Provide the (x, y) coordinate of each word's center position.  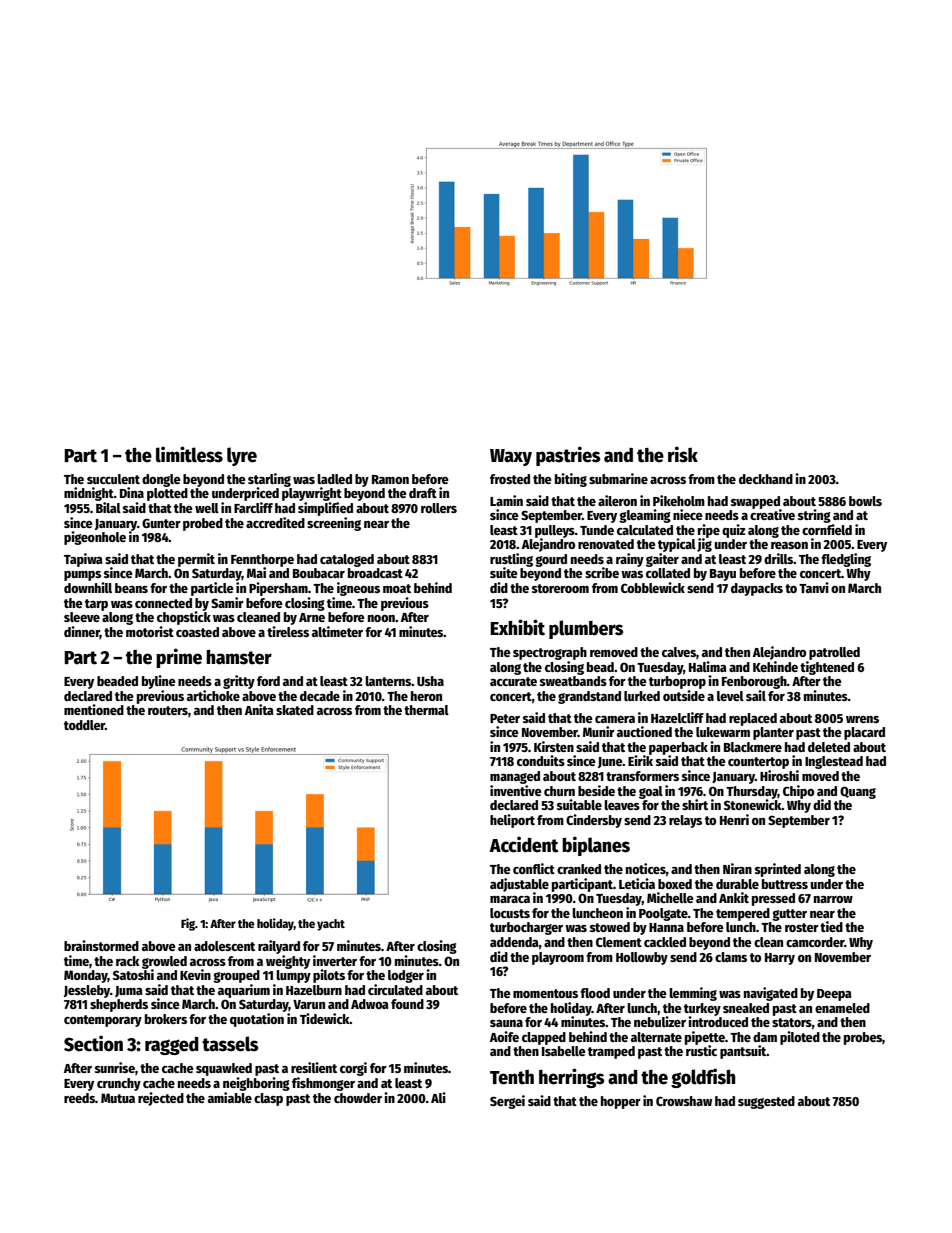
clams (731, 957)
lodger (406, 976)
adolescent (224, 946)
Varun (309, 1004)
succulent (113, 479)
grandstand (589, 697)
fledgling (846, 560)
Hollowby (642, 958)
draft (423, 493)
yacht (331, 925)
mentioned (94, 709)
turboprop (677, 682)
